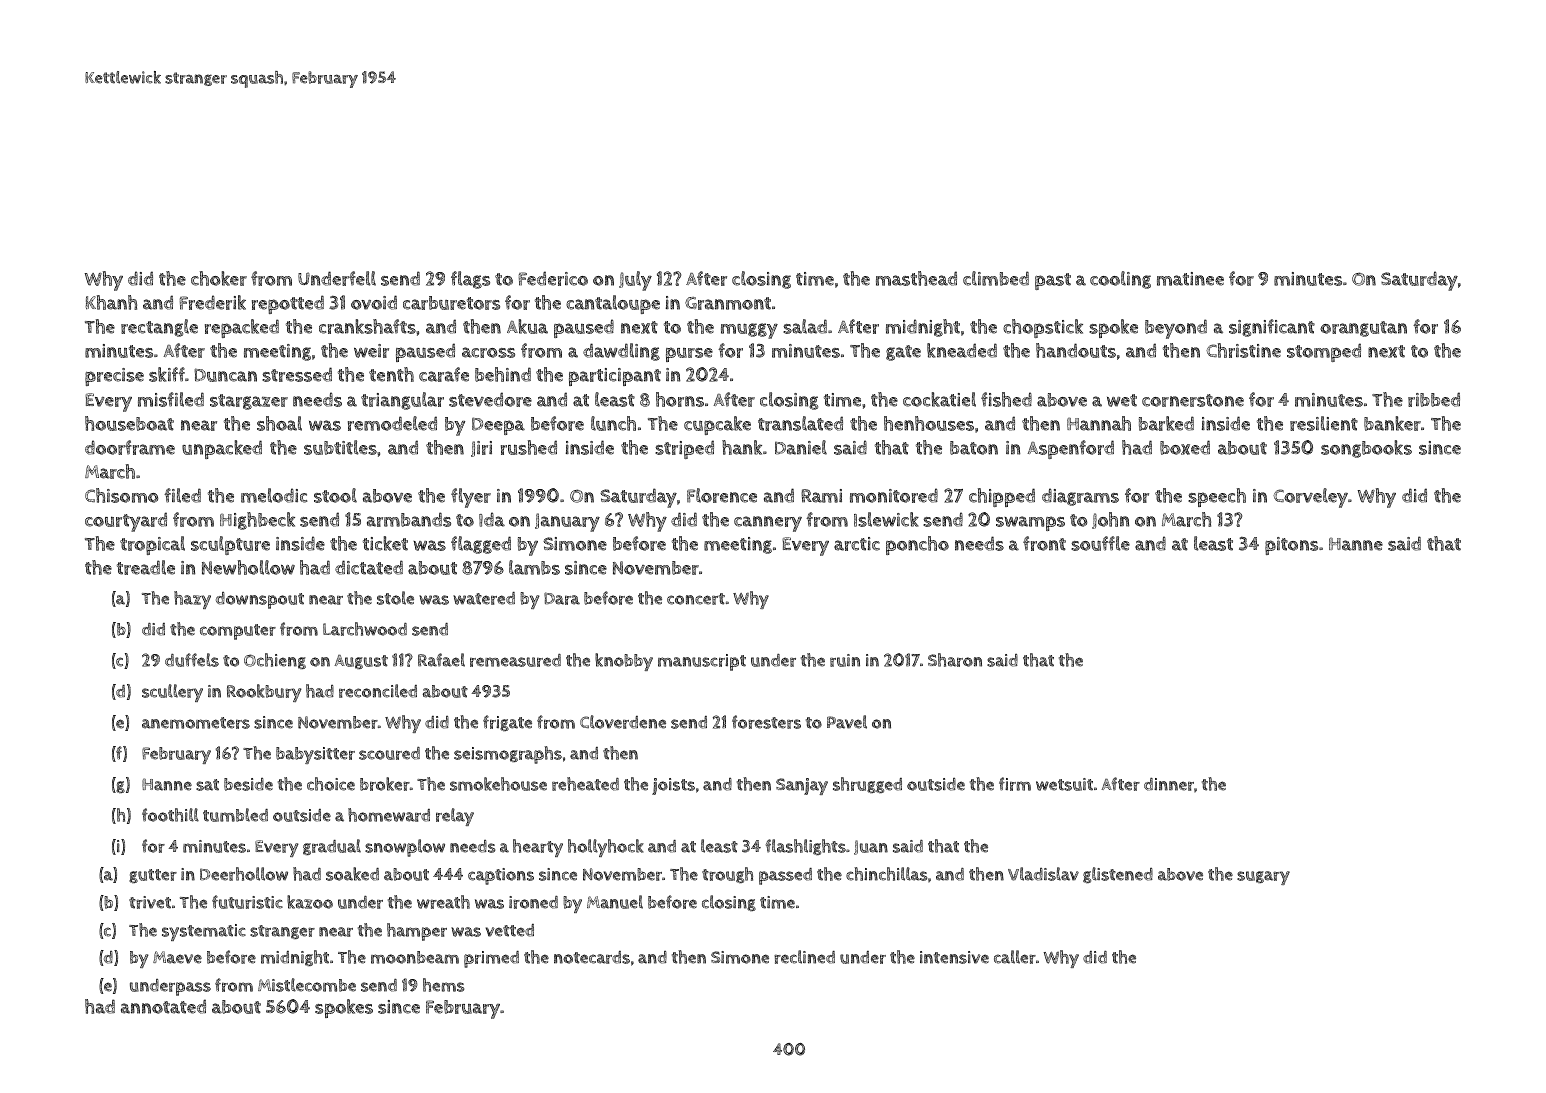 The image size is (1546, 1093). What do you see at coordinates (167, 374) in the screenshot?
I see `skiff` at bounding box center [167, 374].
